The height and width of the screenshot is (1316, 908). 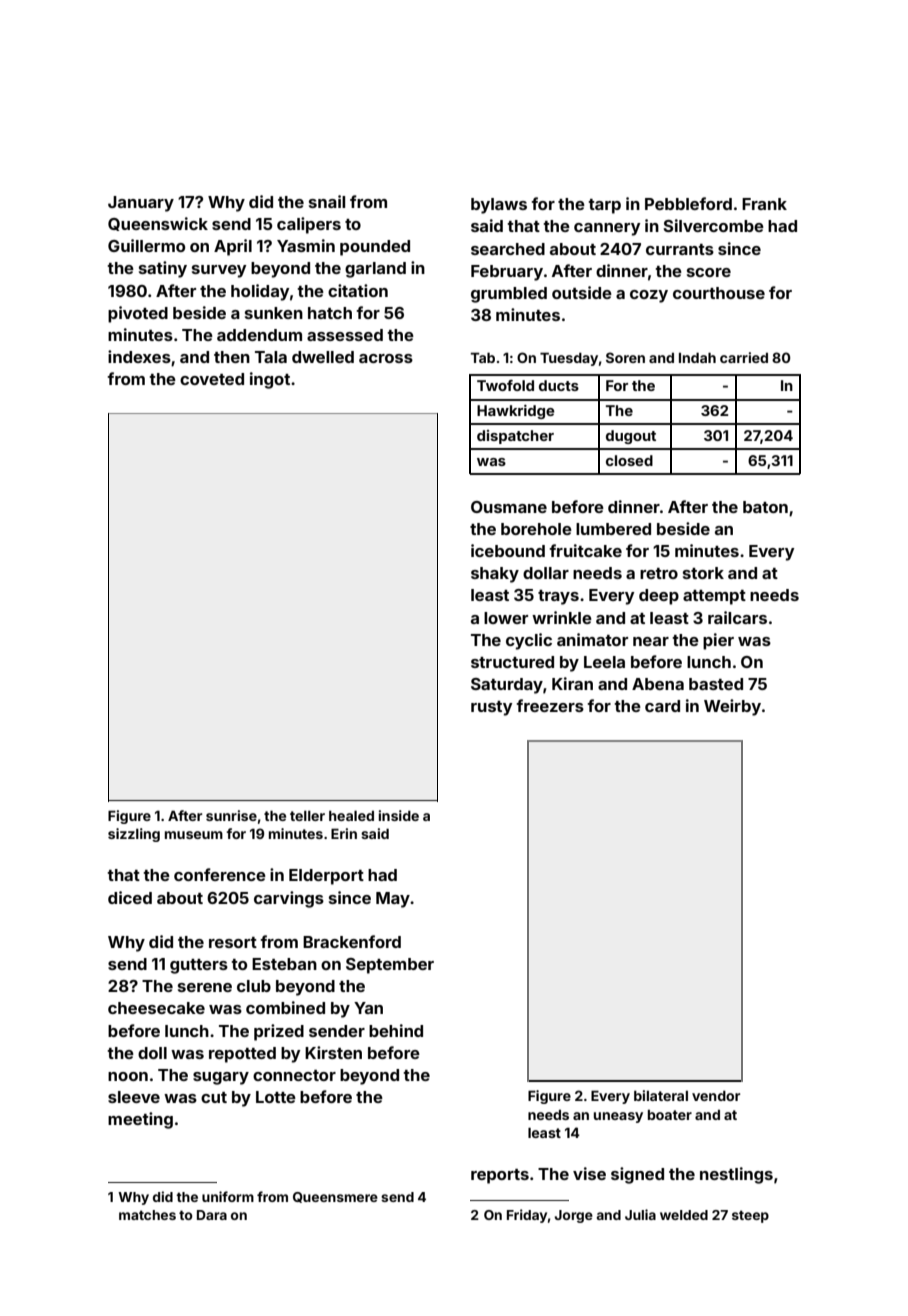 I want to click on September, so click(x=390, y=966).
